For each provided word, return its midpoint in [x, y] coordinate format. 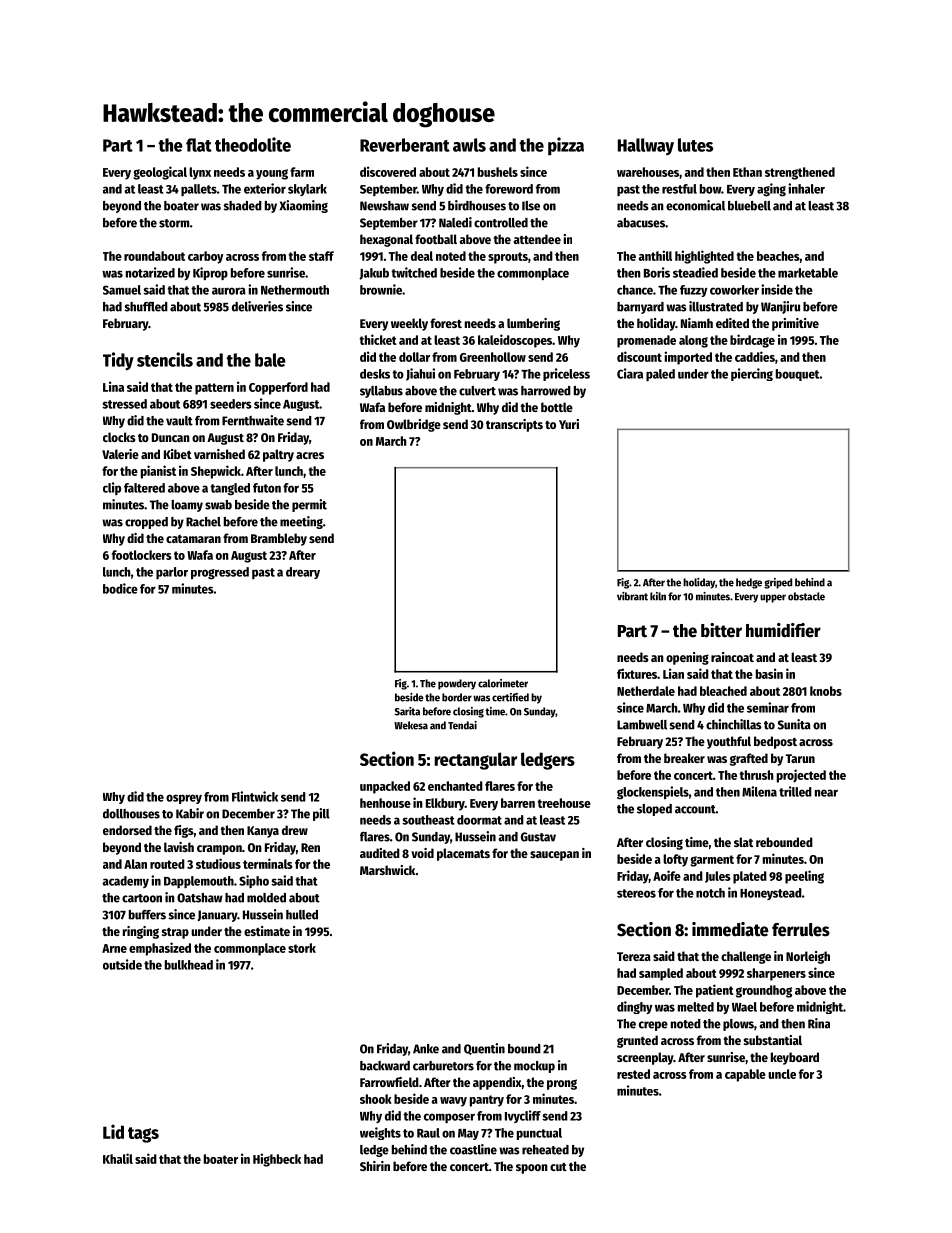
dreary [303, 573]
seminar [768, 707]
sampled [661, 974]
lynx [200, 173]
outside [122, 964]
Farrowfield [389, 1082]
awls [469, 145]
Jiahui [420, 374]
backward [385, 1066]
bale [270, 360]
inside [777, 289]
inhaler [806, 188]
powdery [457, 684]
